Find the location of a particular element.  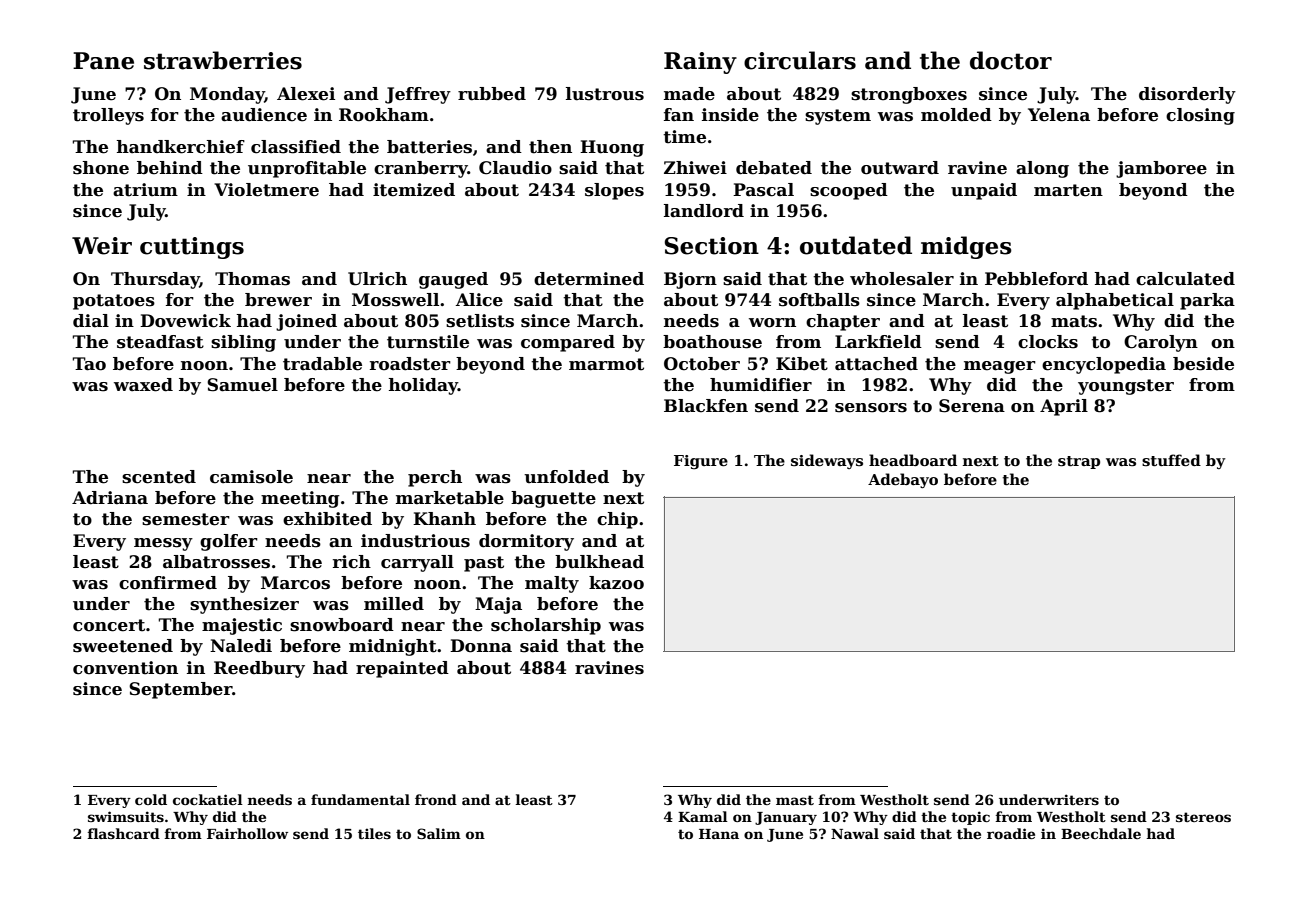

chip is located at coordinates (617, 520).
